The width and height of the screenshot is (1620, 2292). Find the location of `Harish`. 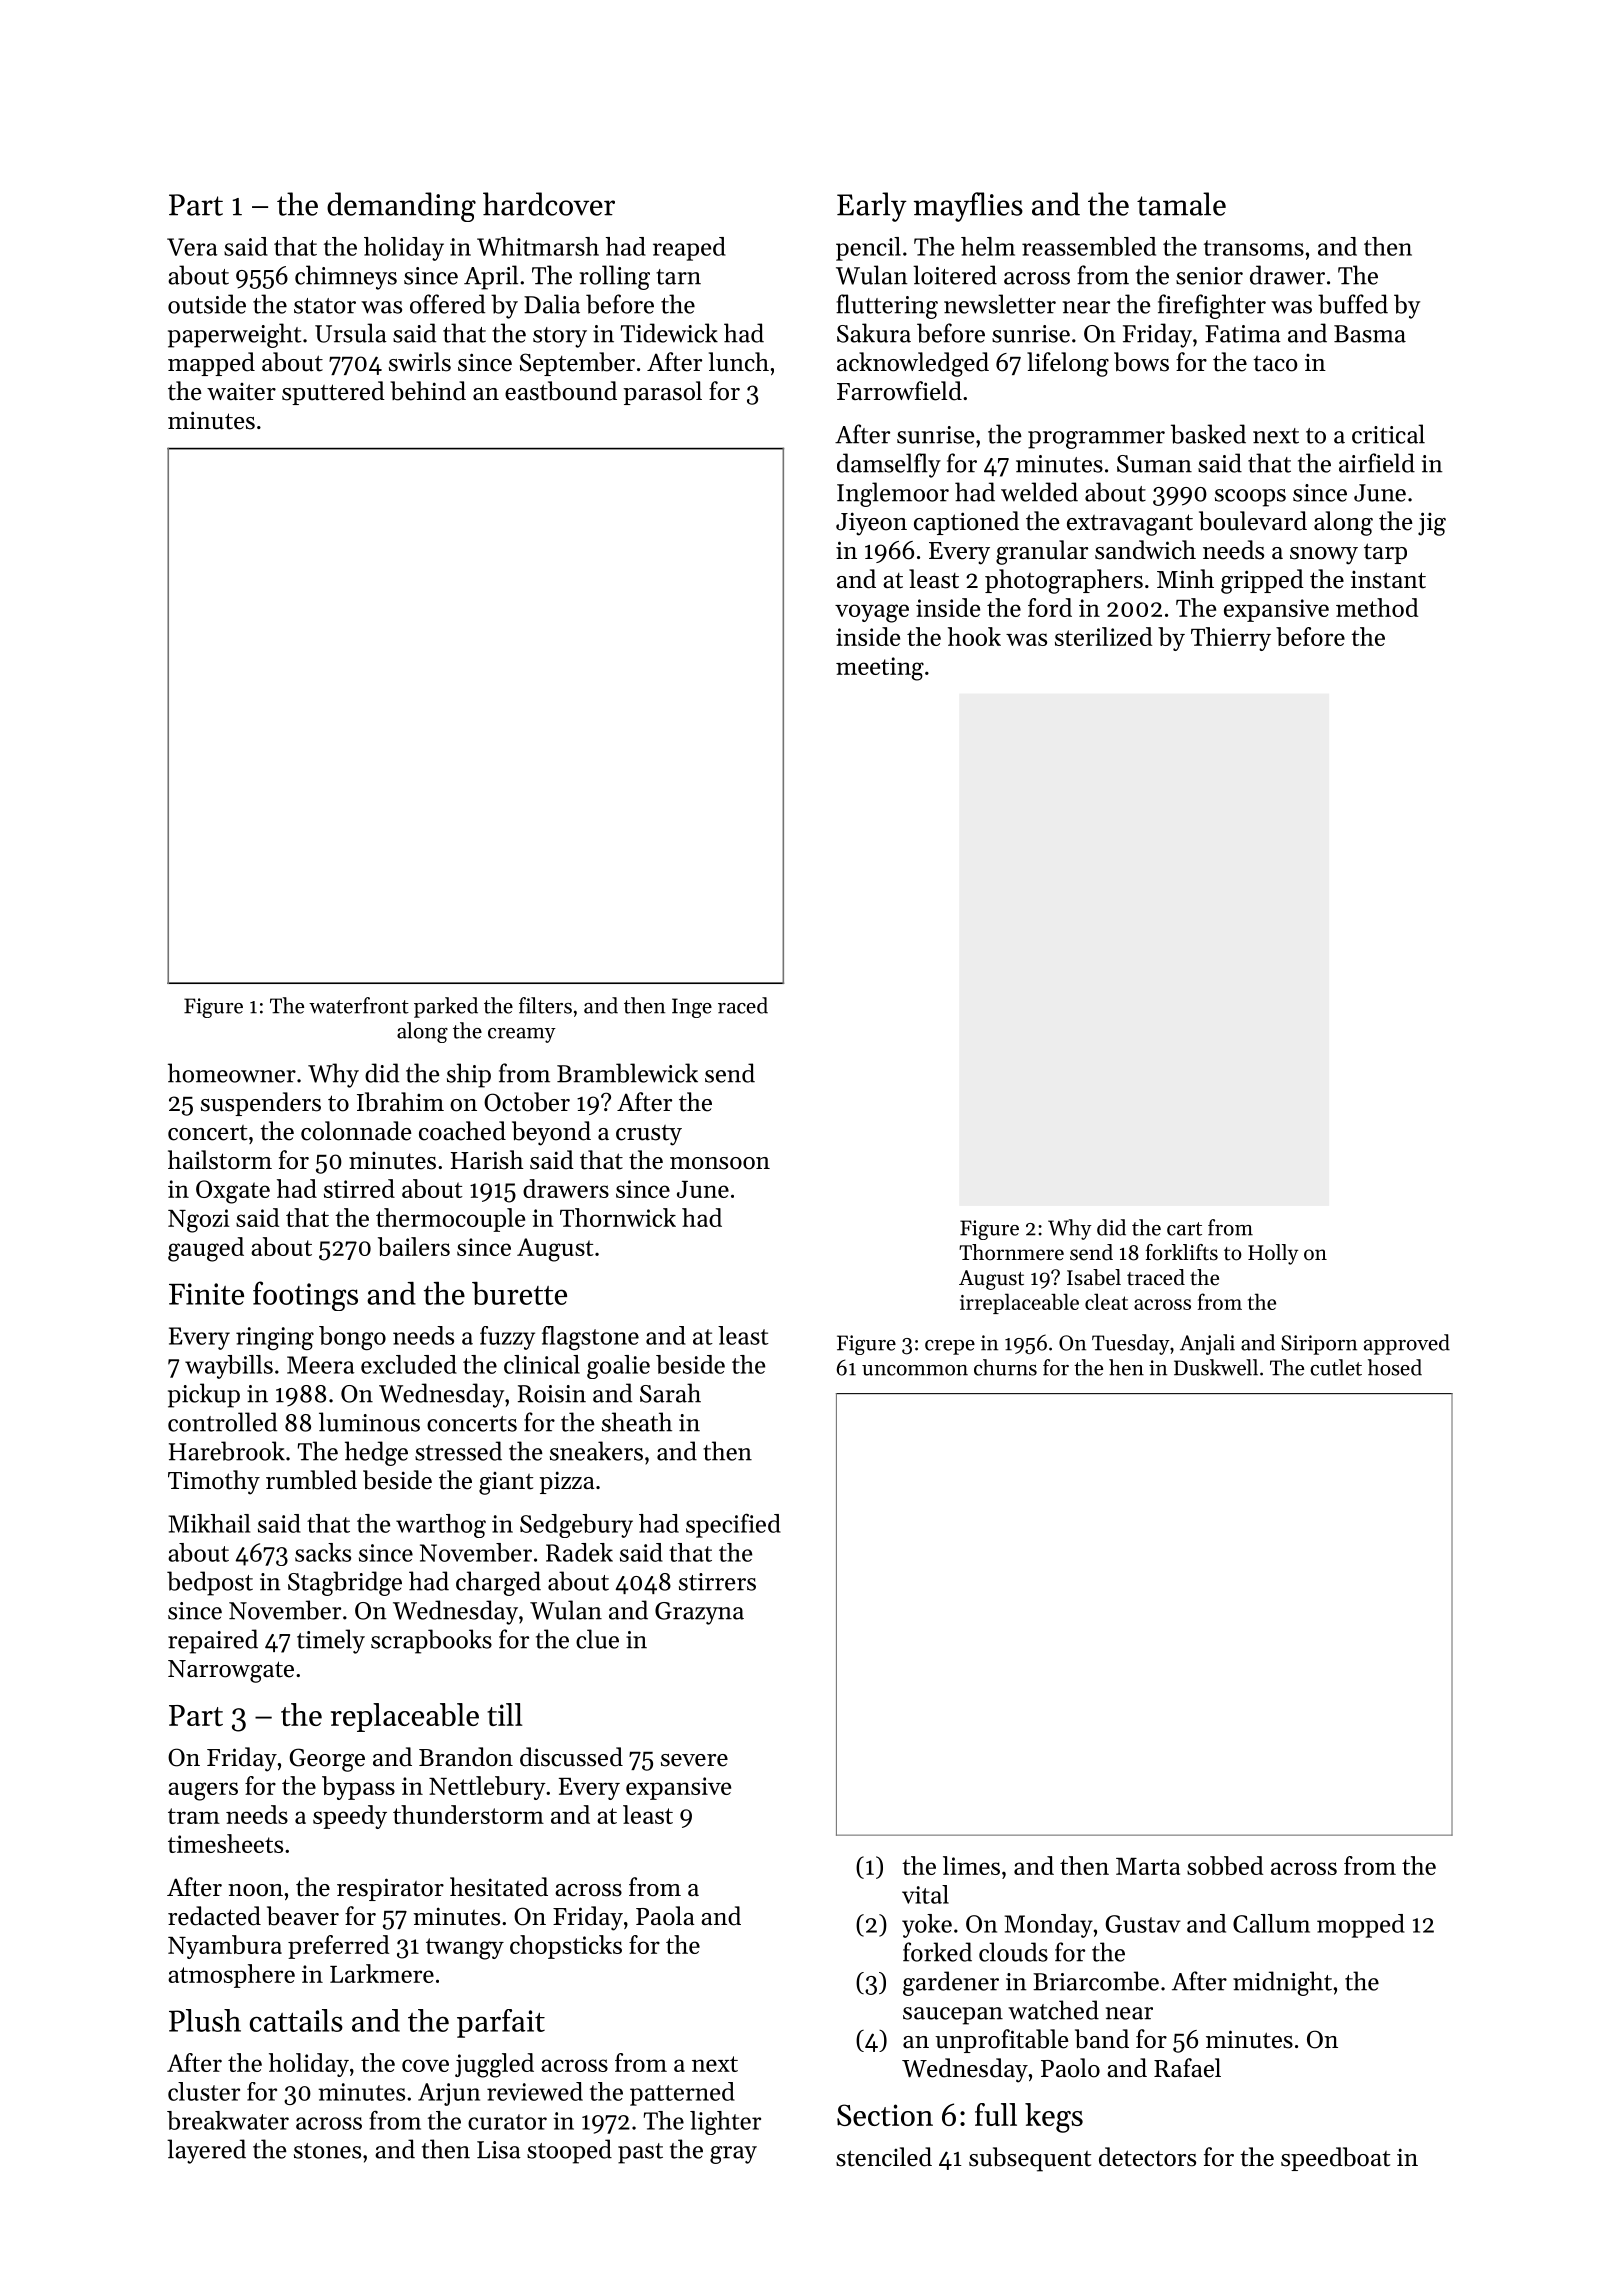

Harish is located at coordinates (487, 1160).
